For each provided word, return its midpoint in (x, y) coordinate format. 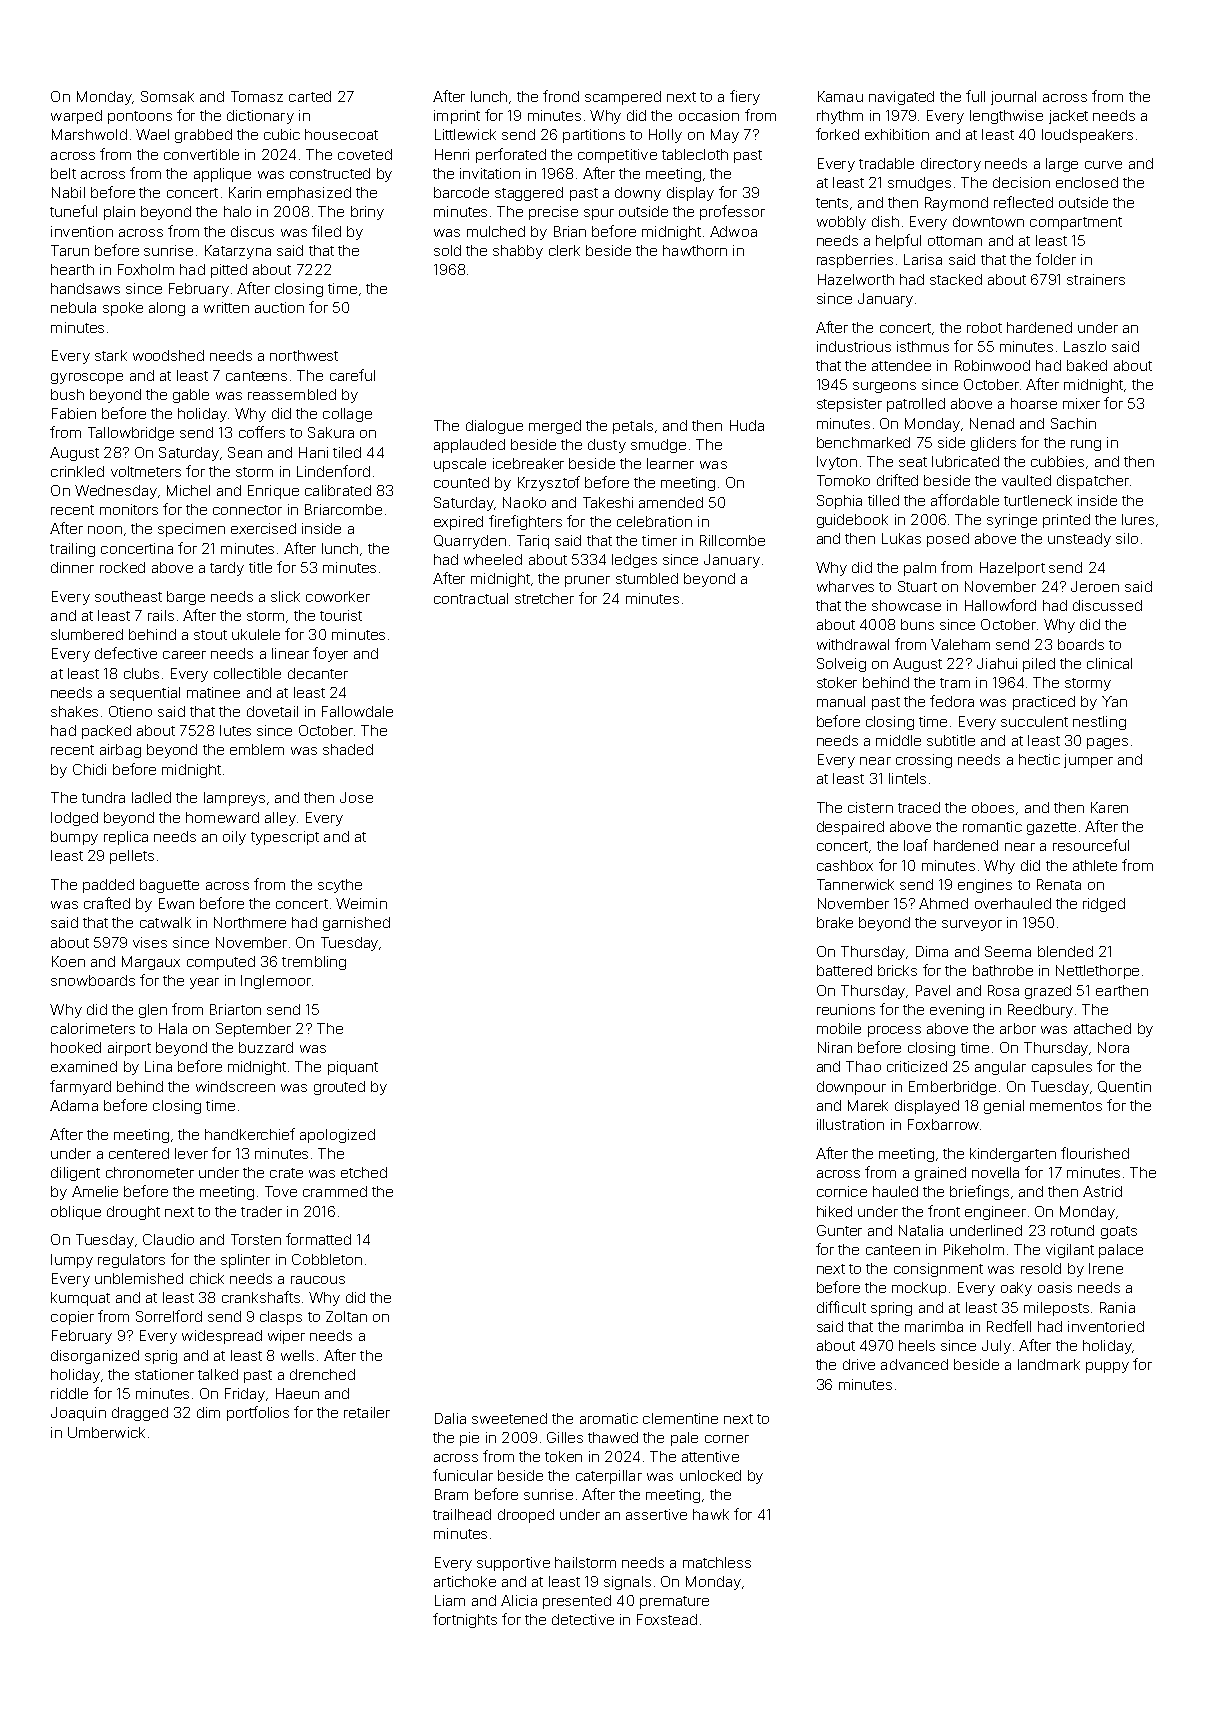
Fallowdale (357, 711)
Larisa (923, 259)
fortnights (465, 1620)
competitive (617, 156)
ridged (1104, 905)
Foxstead (667, 1619)
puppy (1107, 1367)
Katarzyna (238, 252)
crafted (107, 903)
